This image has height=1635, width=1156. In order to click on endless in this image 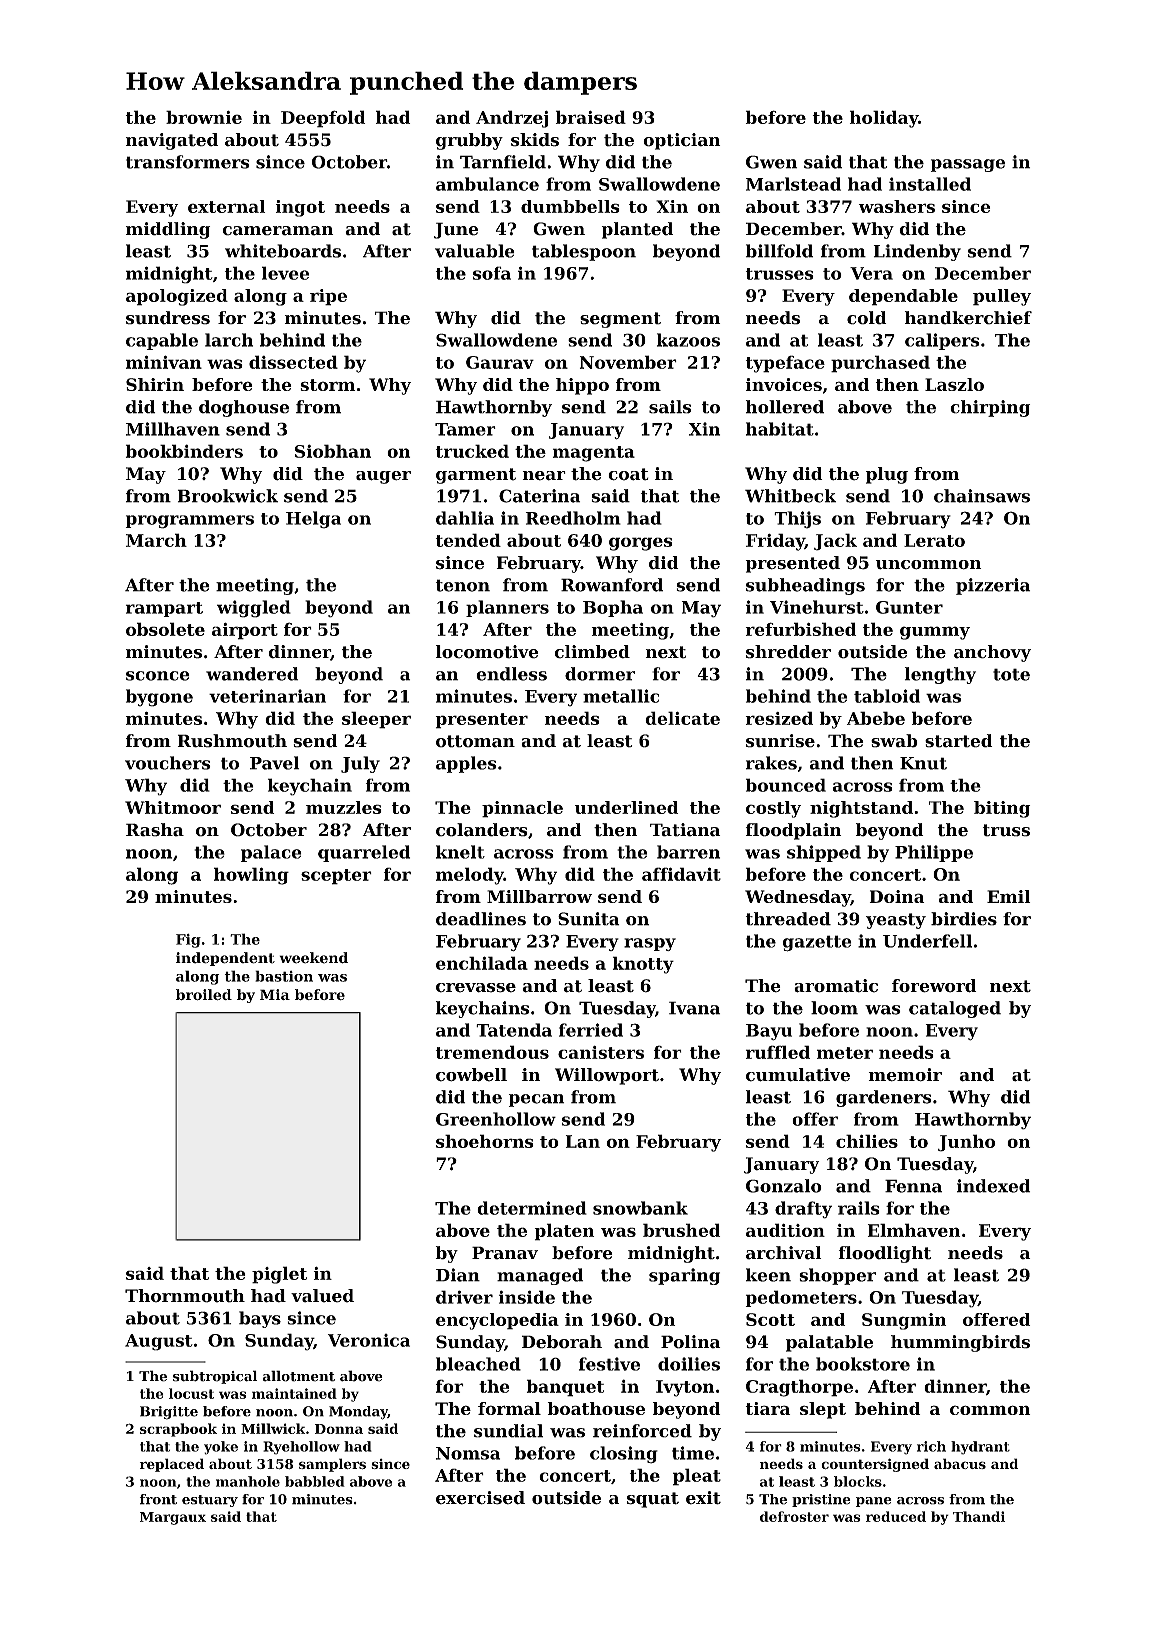, I will do `click(511, 674)`.
